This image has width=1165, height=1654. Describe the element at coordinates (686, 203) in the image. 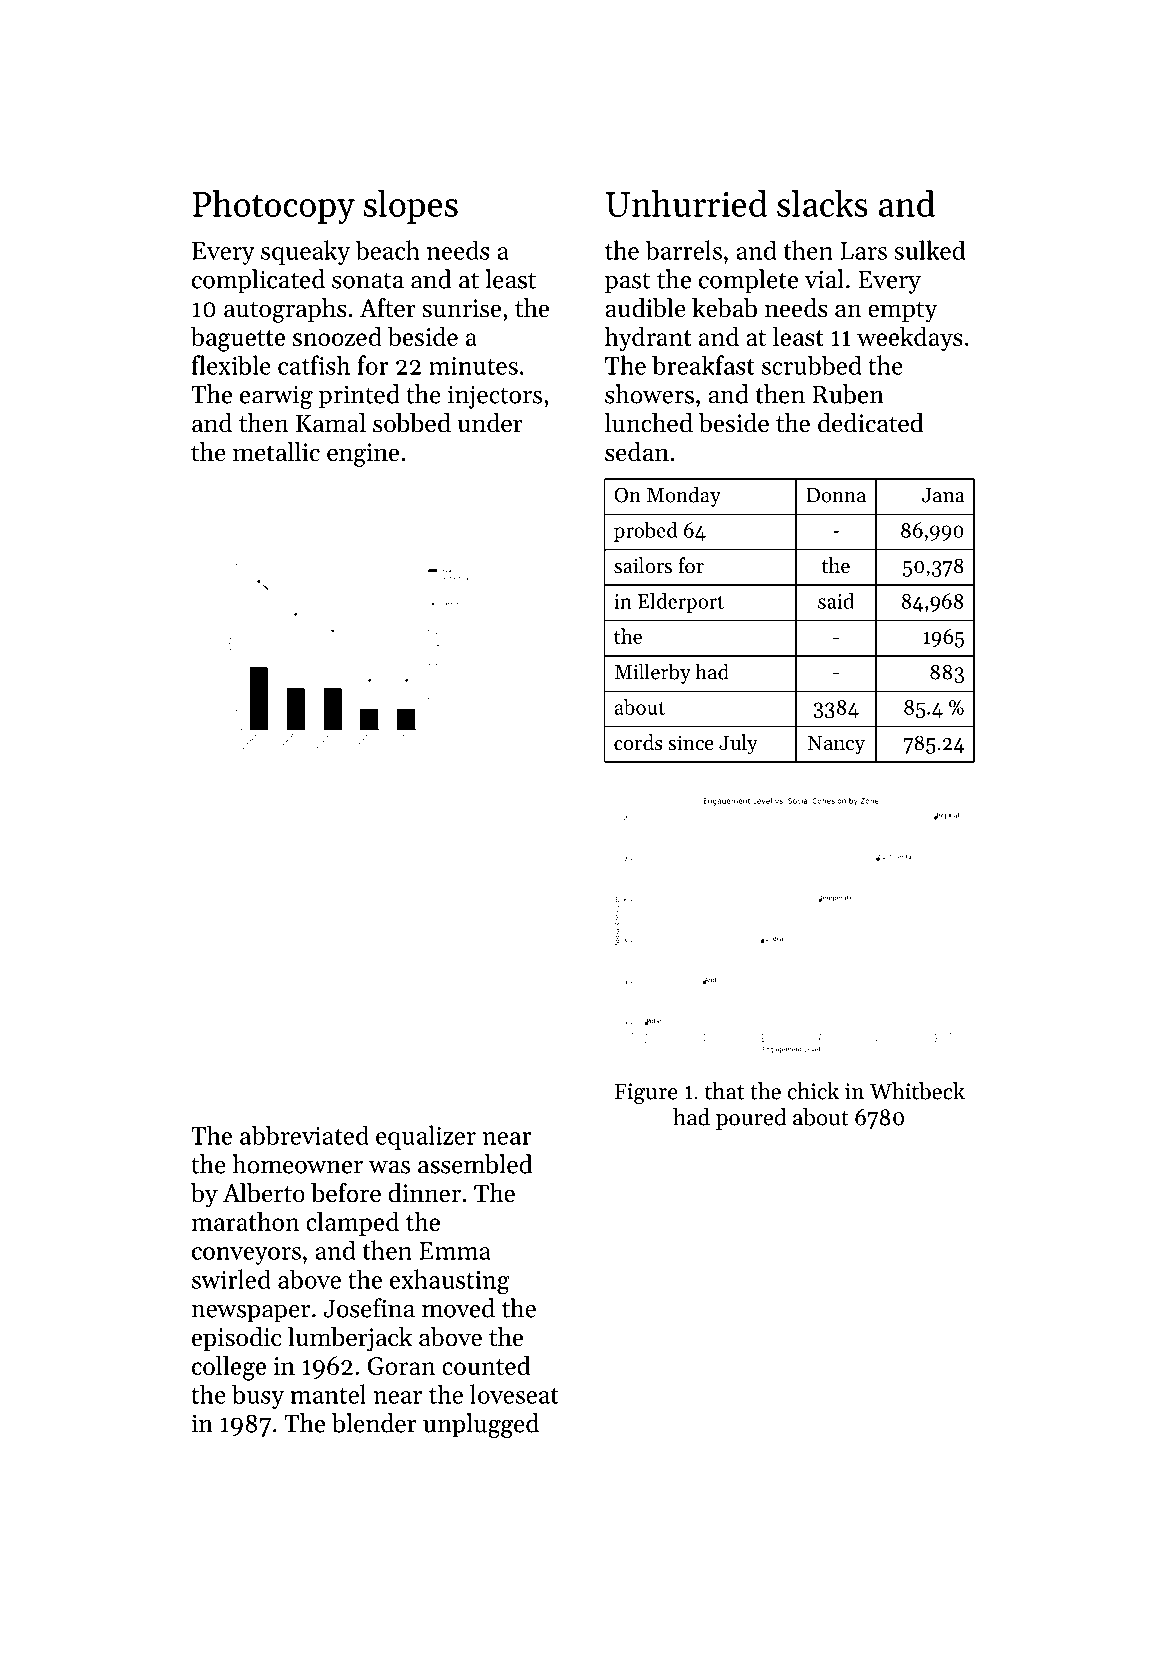

I see `Unhurried` at that location.
